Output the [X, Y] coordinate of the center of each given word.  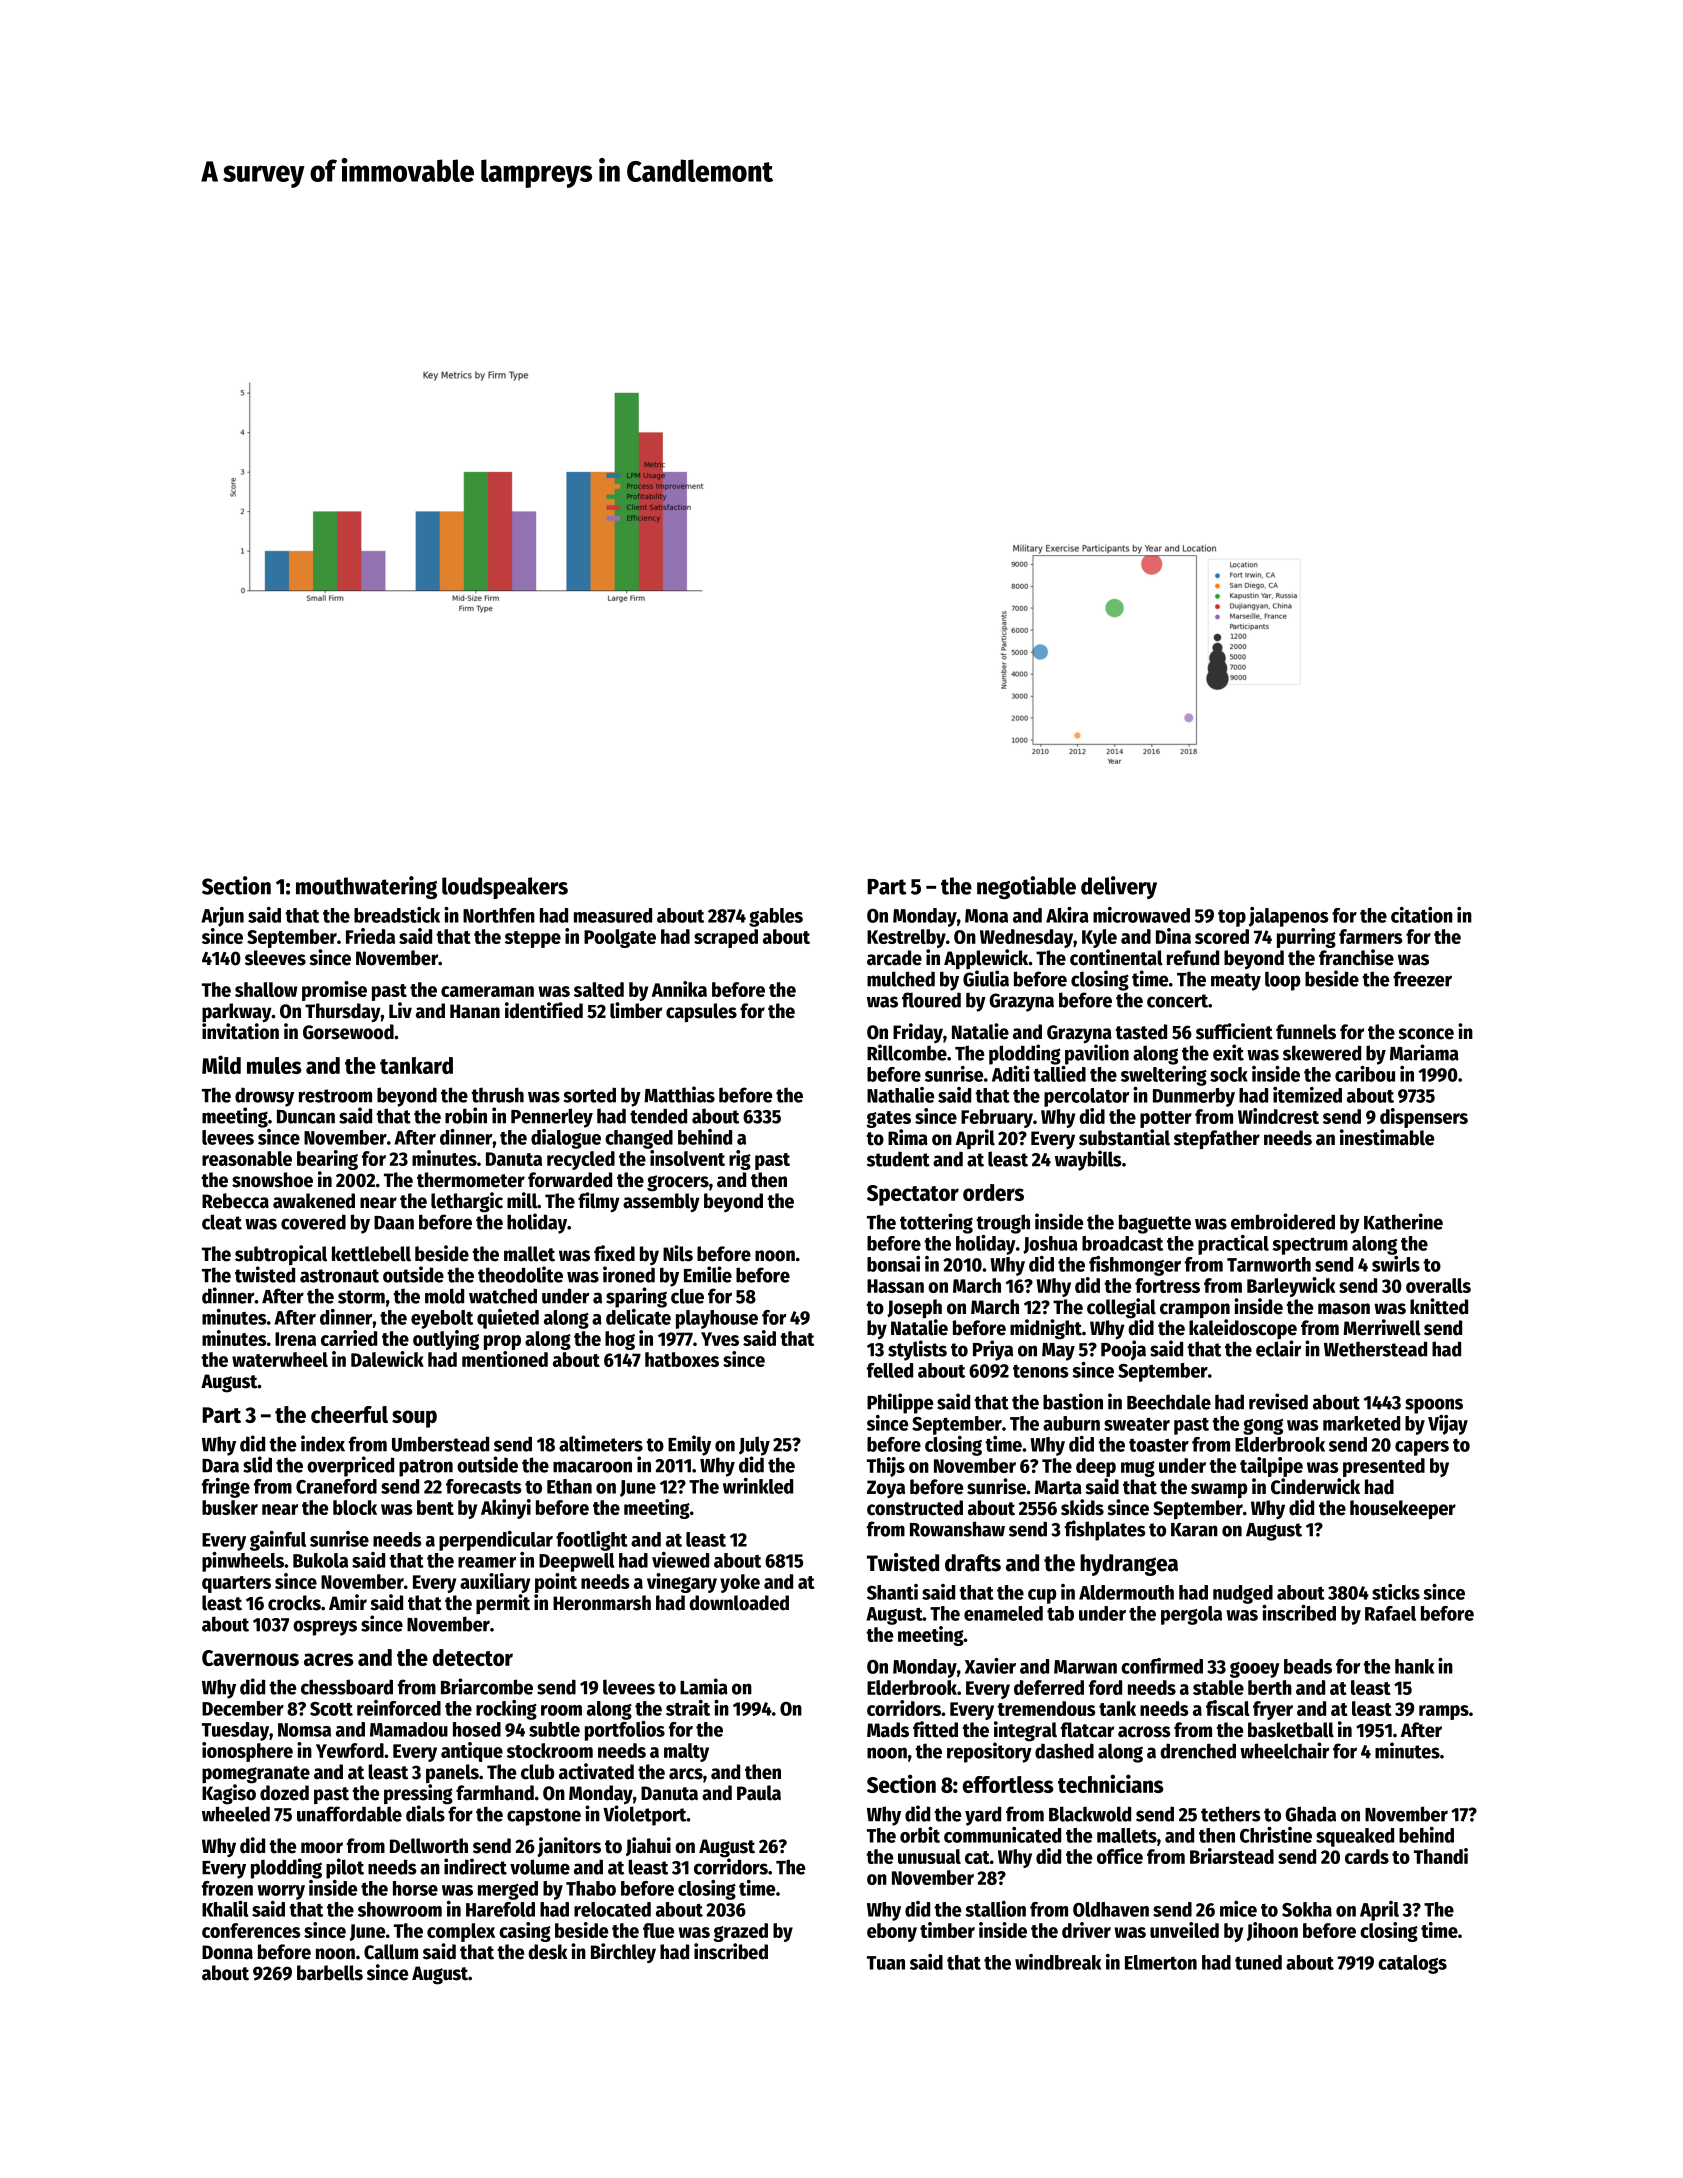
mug [1138, 1469]
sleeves [275, 958]
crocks [294, 1603]
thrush [497, 1095]
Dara [220, 1466]
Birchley [623, 1953]
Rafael [1390, 1613]
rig [740, 1160]
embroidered [1283, 1221]
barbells [330, 1973]
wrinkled [758, 1486]
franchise [1356, 957]
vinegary [682, 1583]
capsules [701, 1012]
